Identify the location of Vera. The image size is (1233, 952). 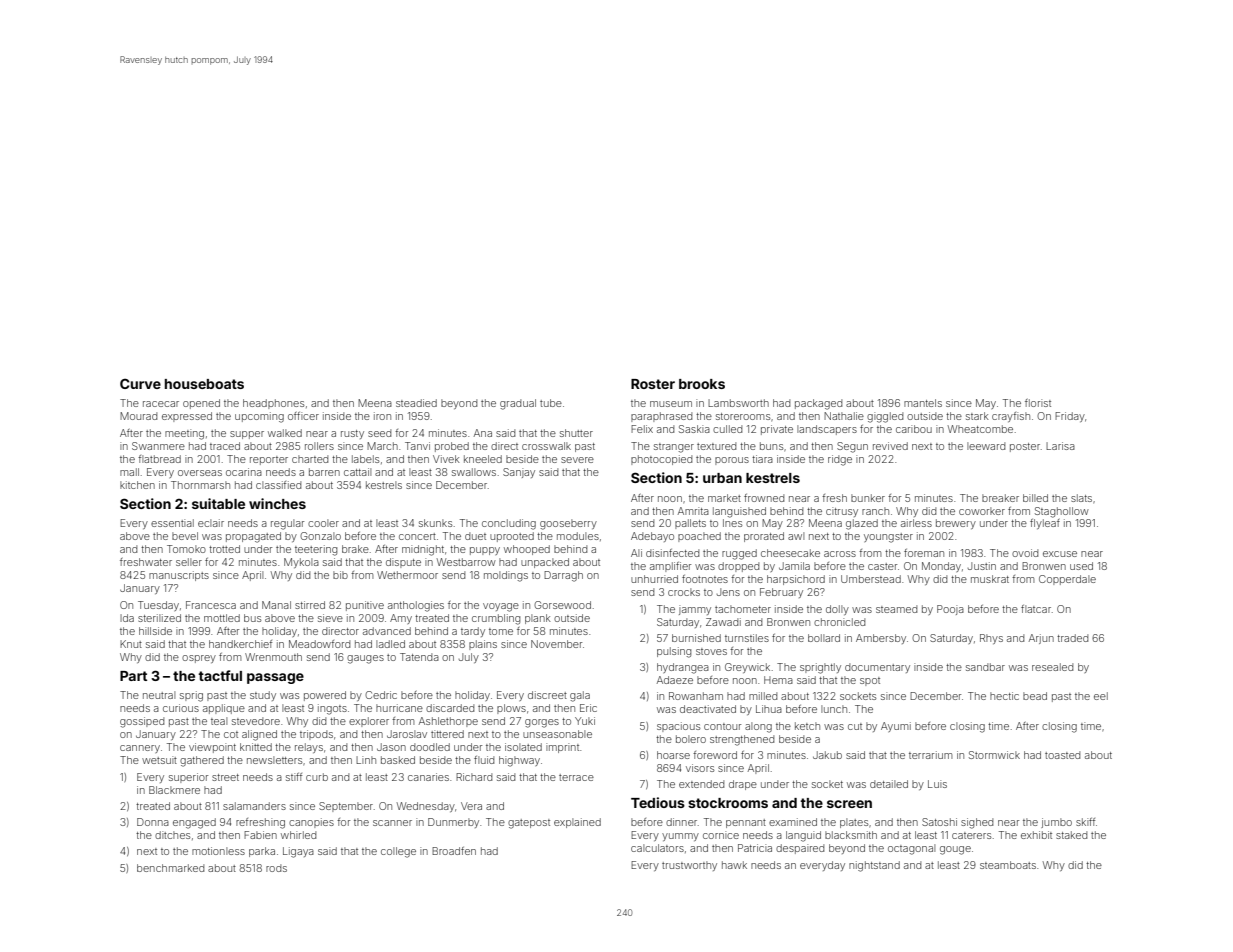
(471, 806).
